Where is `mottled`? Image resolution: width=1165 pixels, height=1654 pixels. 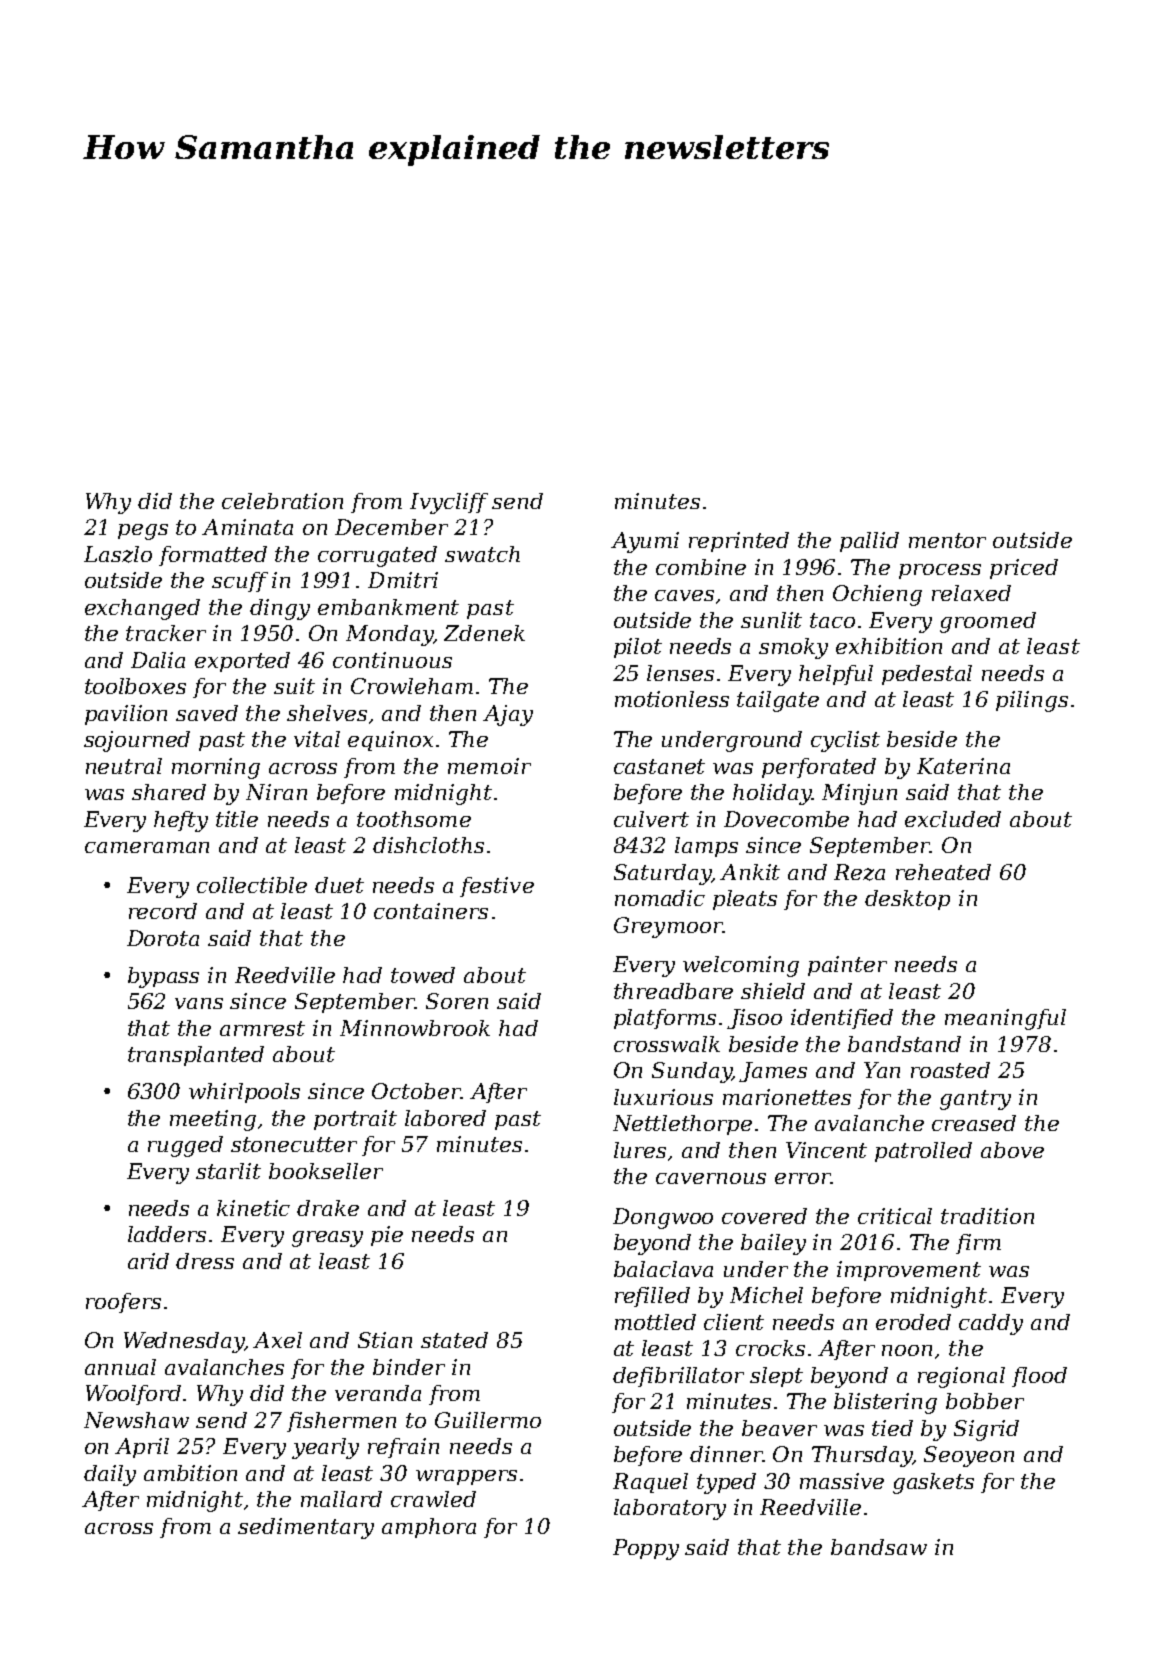 mottled is located at coordinates (655, 1322).
